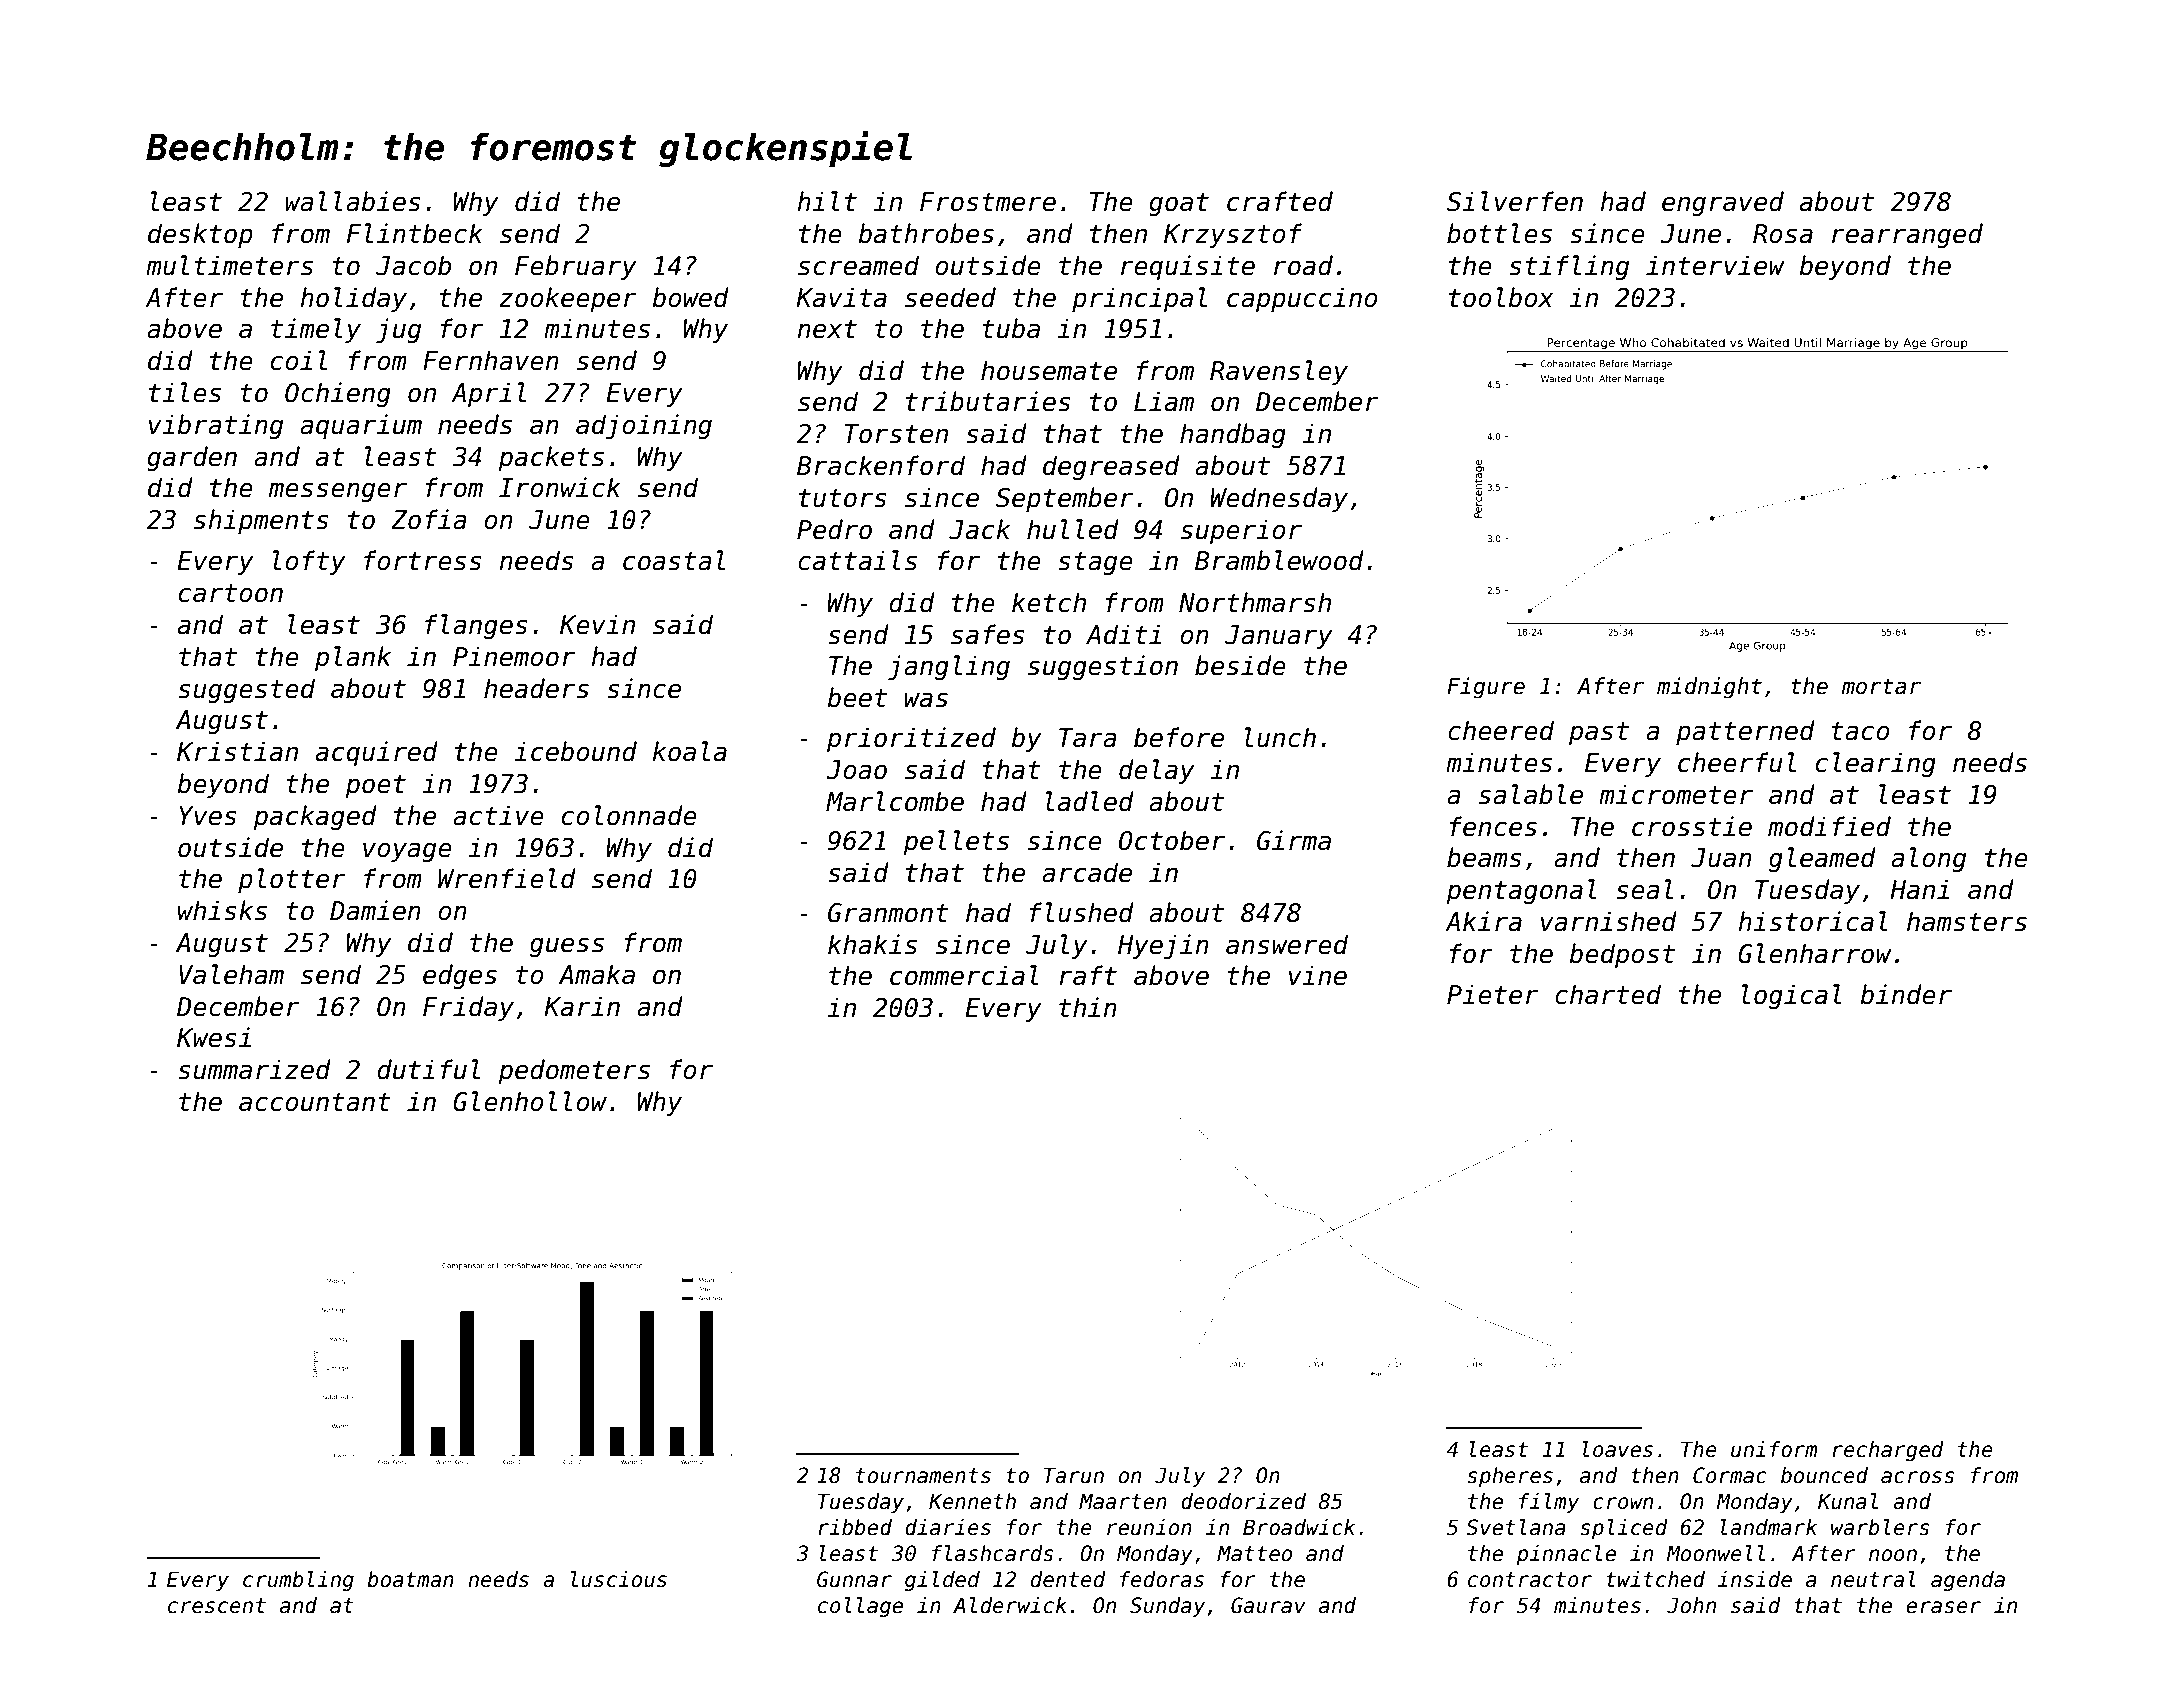  What do you see at coordinates (956, 842) in the page?
I see `pellets` at bounding box center [956, 842].
